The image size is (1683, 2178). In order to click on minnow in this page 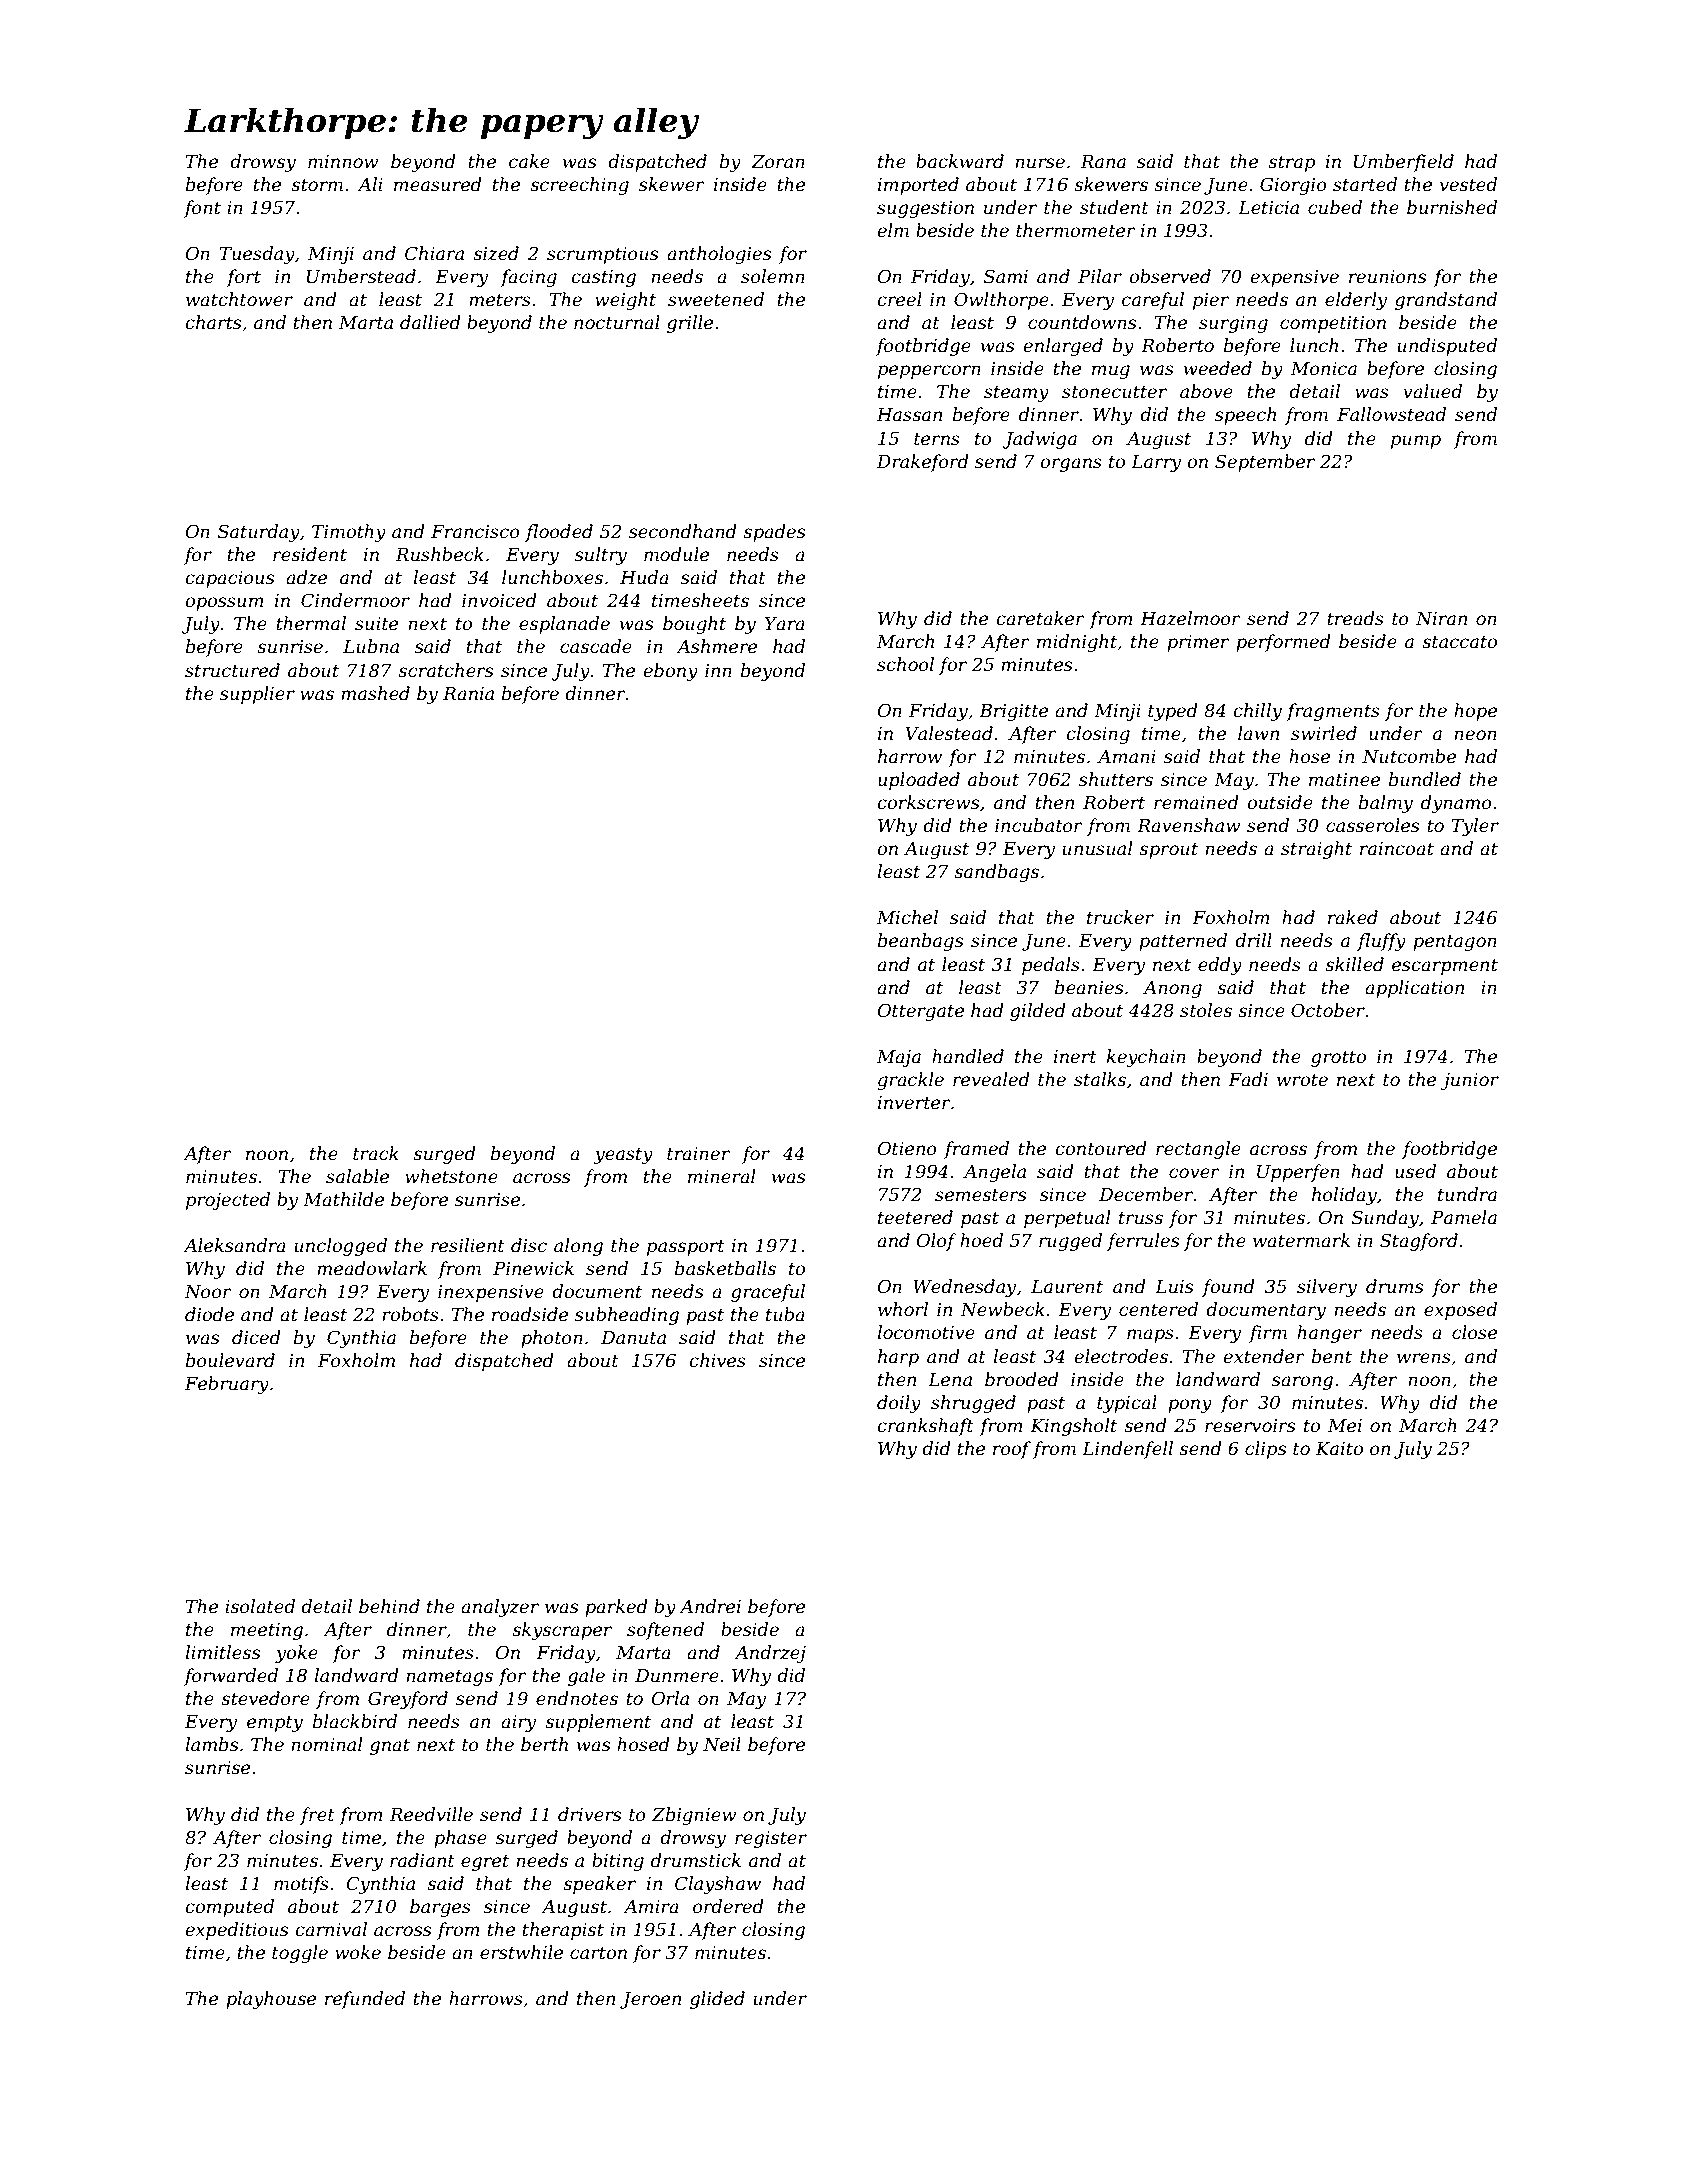, I will do `click(343, 161)`.
